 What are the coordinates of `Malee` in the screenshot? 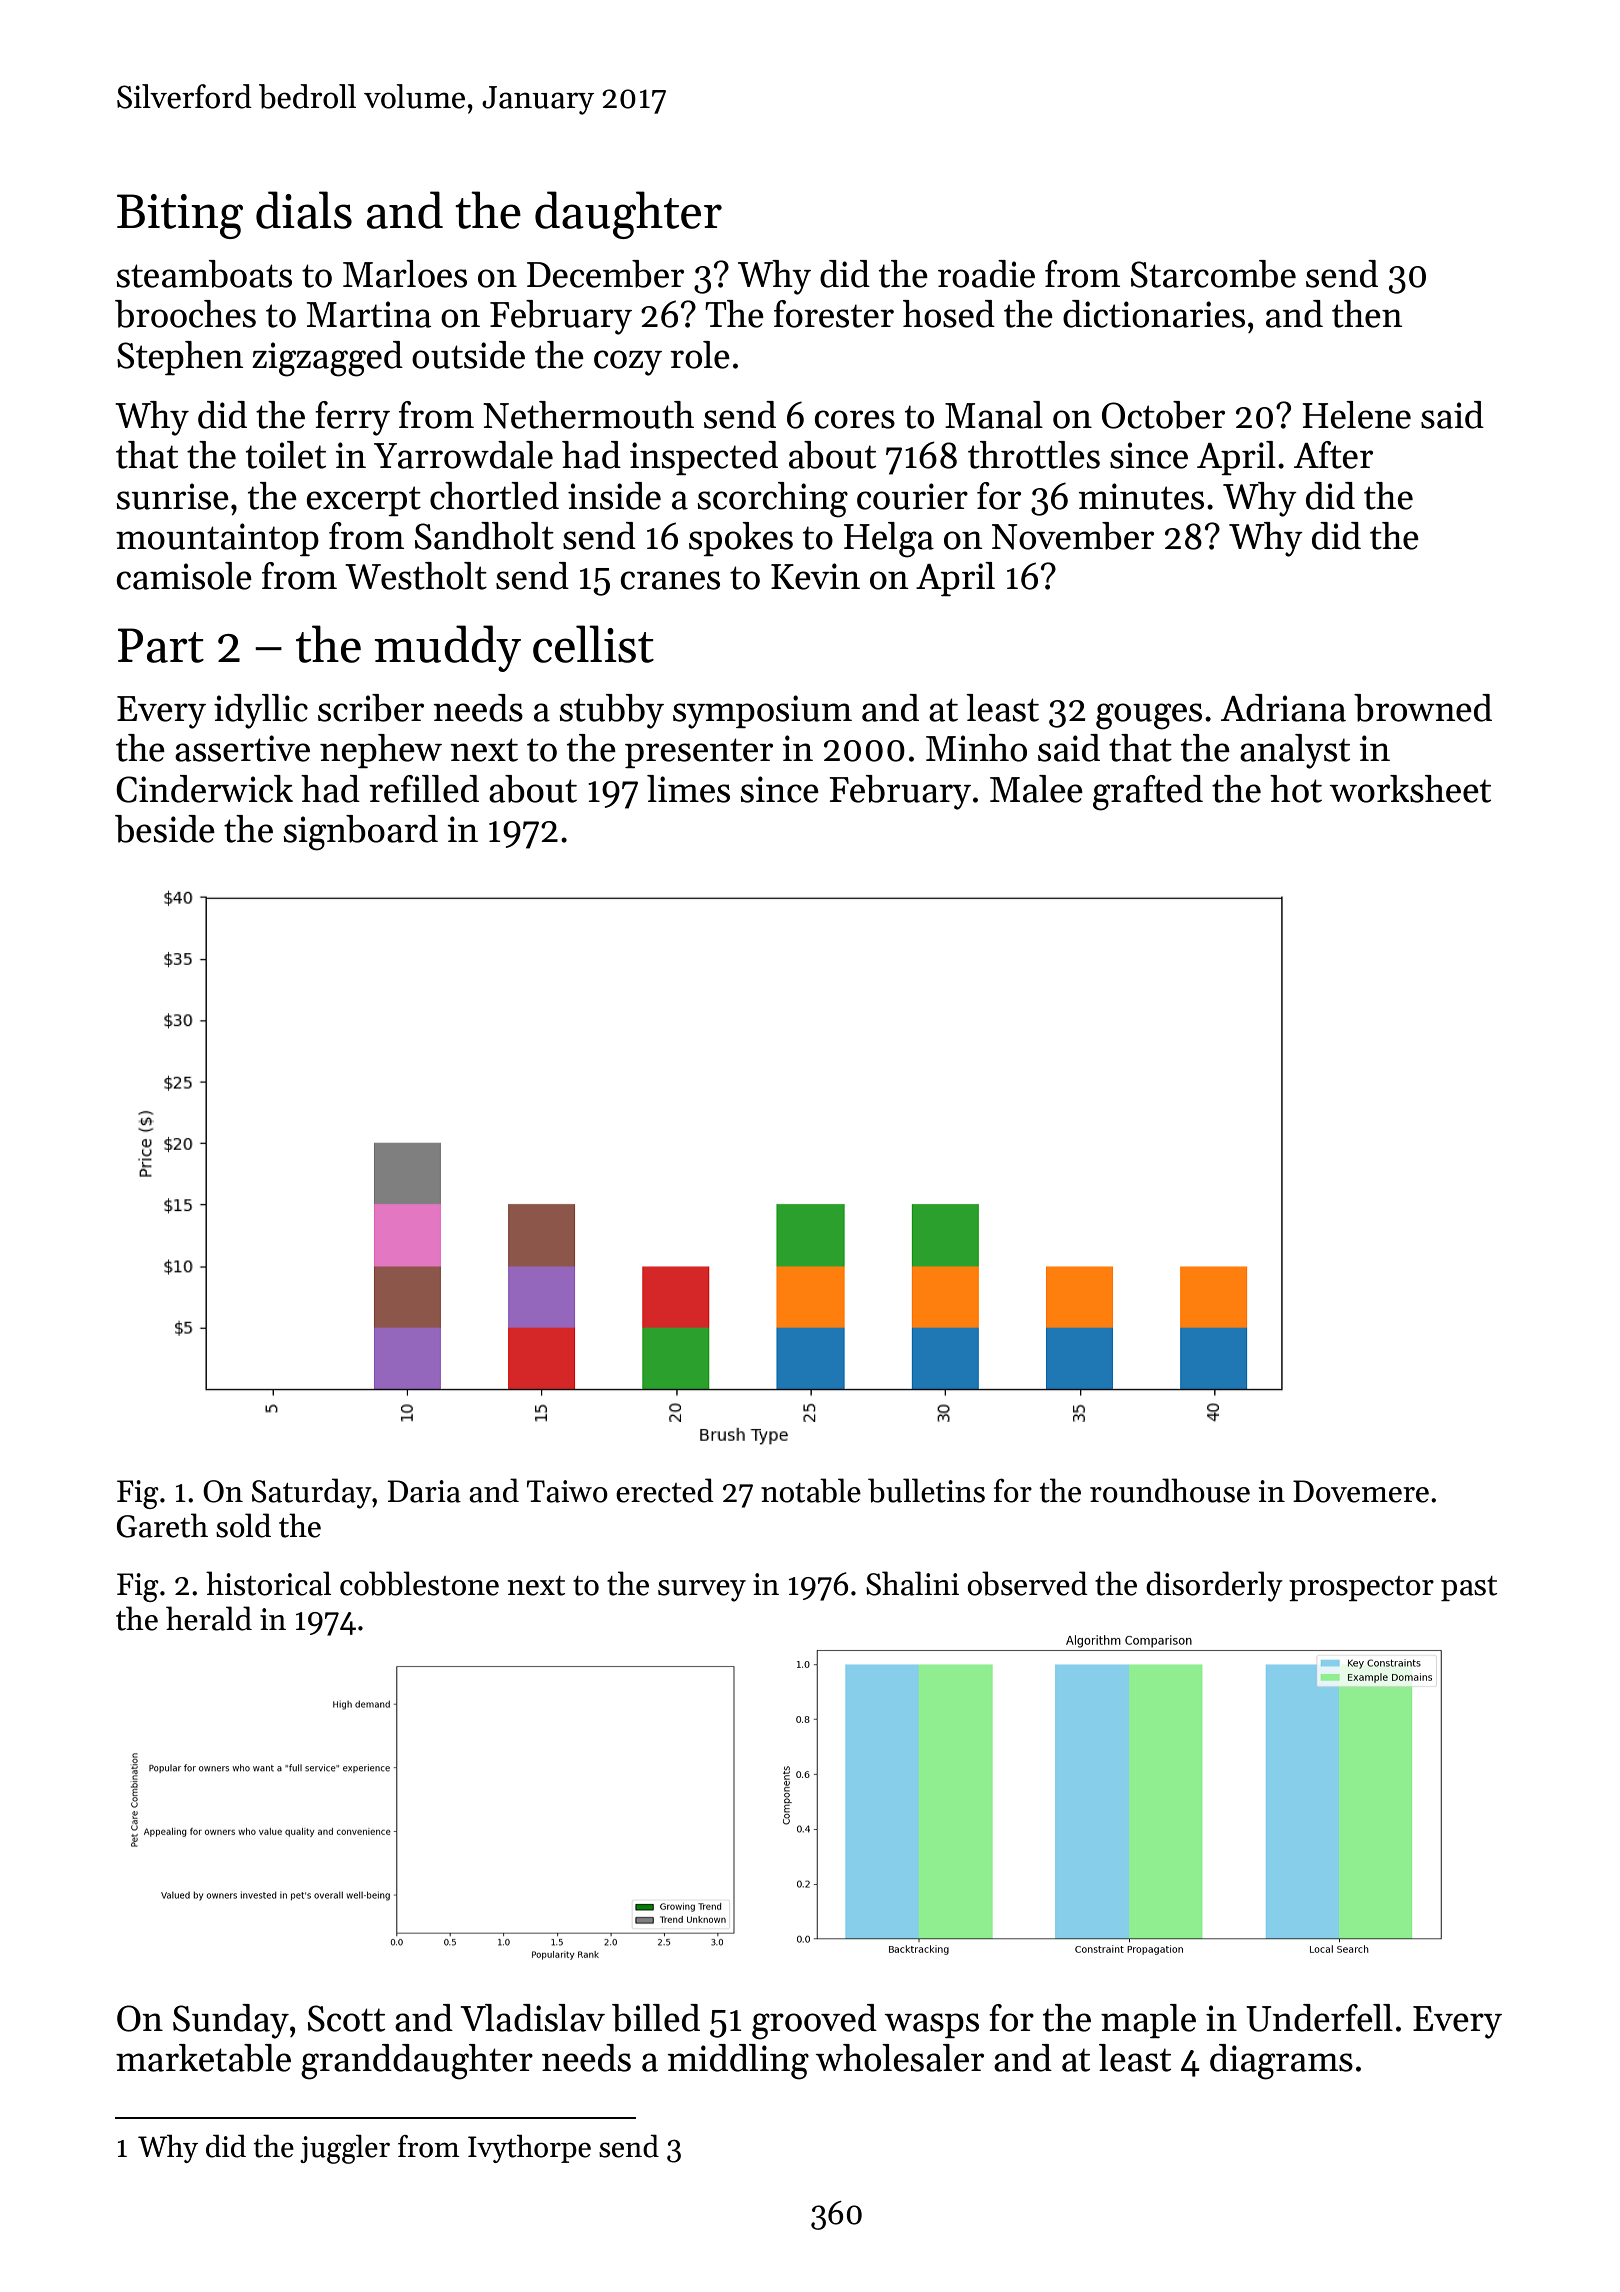 It's located at (1036, 789).
